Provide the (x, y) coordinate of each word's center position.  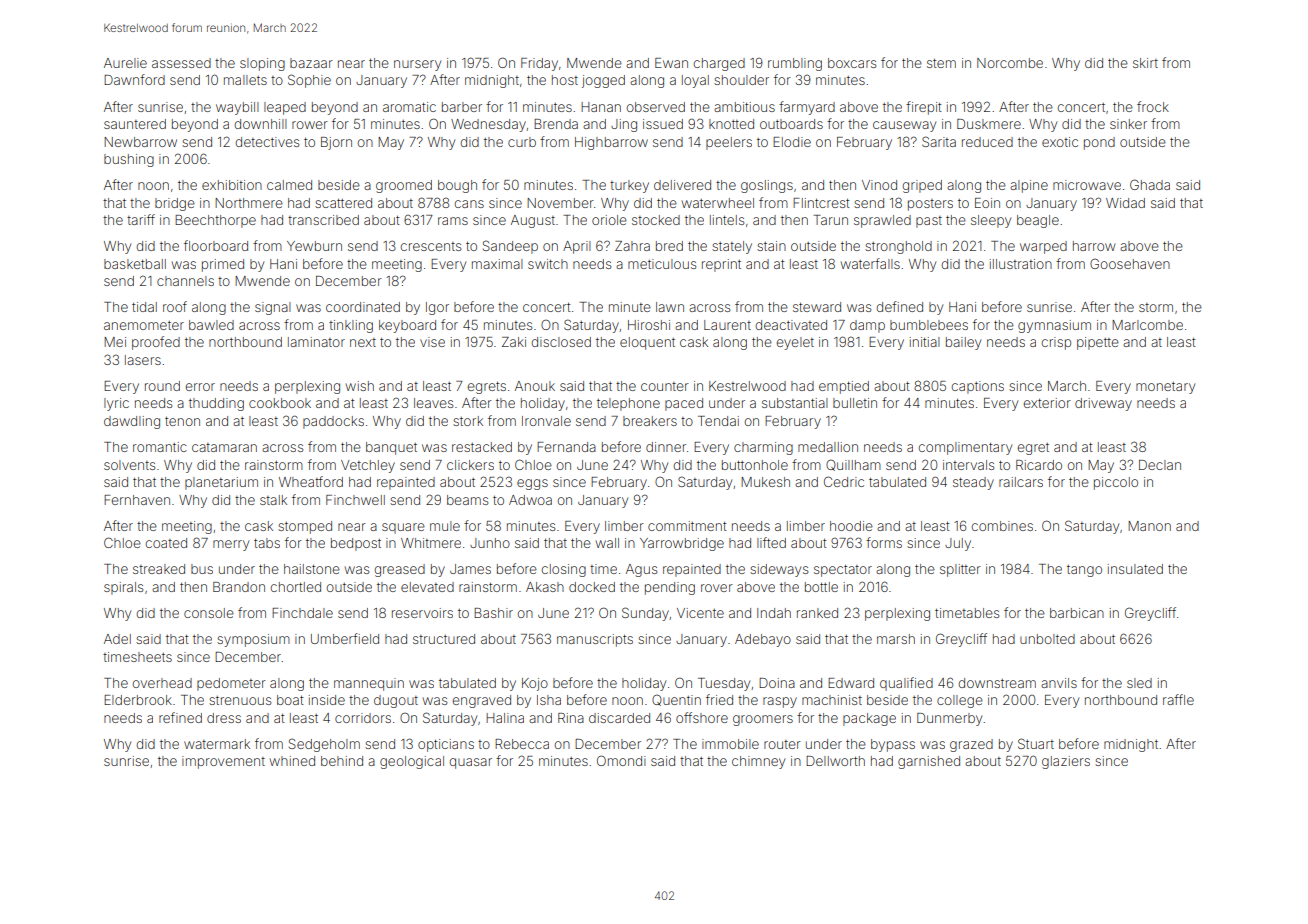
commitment (687, 526)
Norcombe (1010, 63)
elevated (427, 587)
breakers (650, 421)
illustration (1021, 264)
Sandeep (510, 247)
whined (292, 761)
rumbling (795, 64)
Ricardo (1039, 465)
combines (1002, 526)
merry (231, 545)
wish (360, 386)
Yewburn (314, 246)
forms (884, 542)
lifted (771, 542)
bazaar (311, 63)
